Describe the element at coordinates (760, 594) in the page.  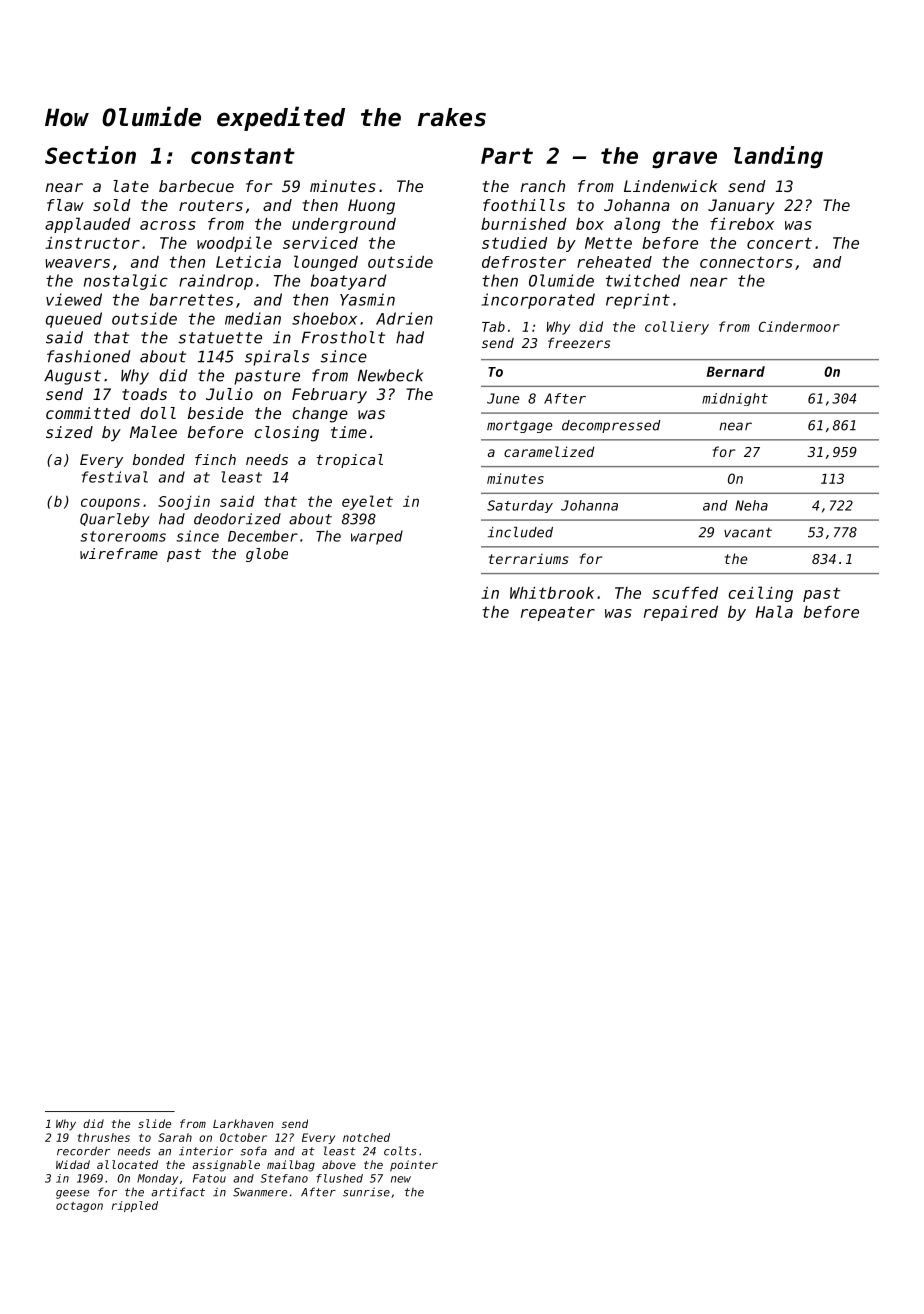
I see `ceiling` at that location.
